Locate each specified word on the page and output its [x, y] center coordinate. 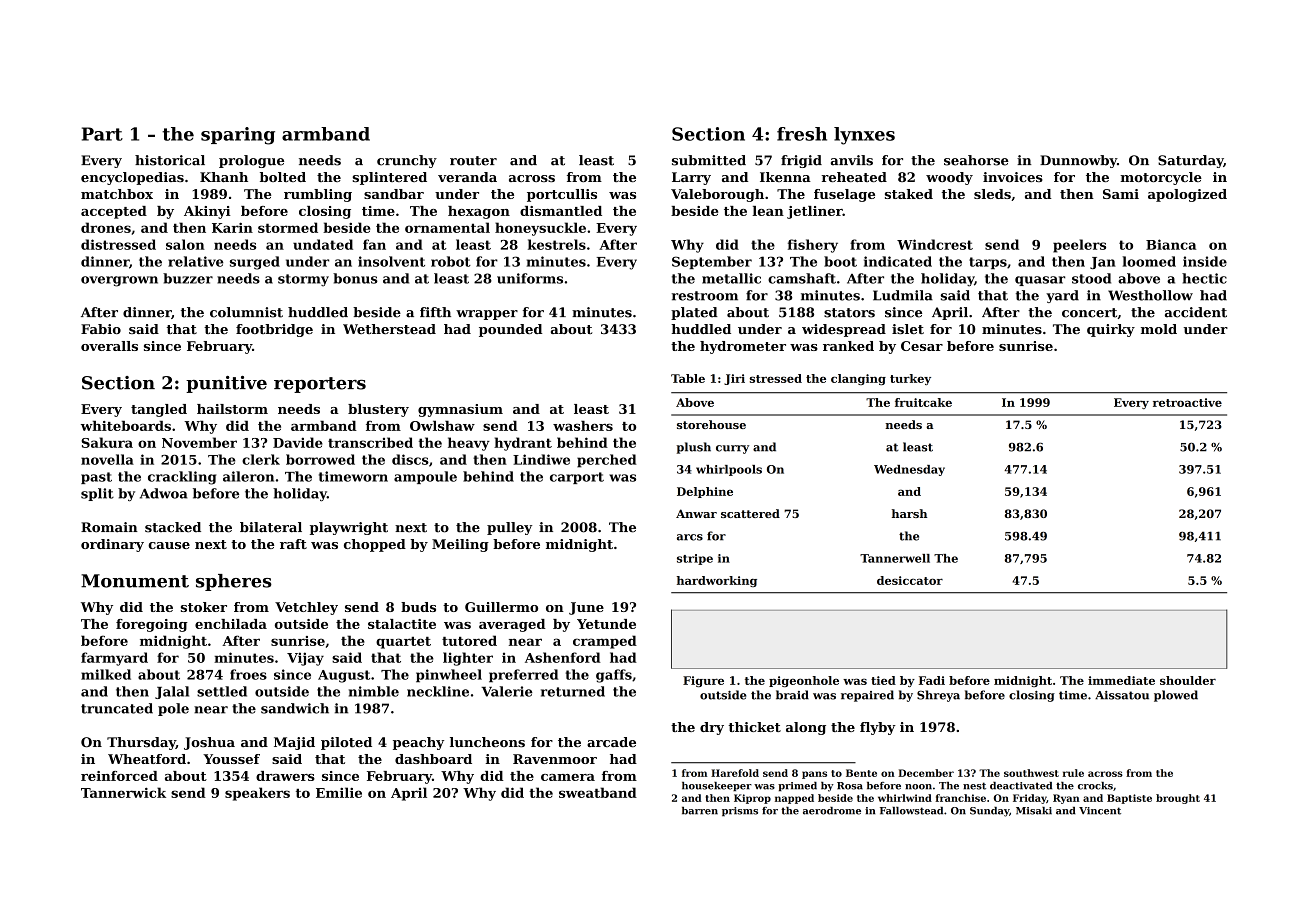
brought [1178, 799]
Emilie [339, 792]
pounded [510, 330]
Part [102, 134]
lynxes [864, 136]
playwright [349, 528]
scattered [750, 513]
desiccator [910, 580]
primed [797, 786]
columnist [246, 312]
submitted [709, 160]
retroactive [1187, 402]
